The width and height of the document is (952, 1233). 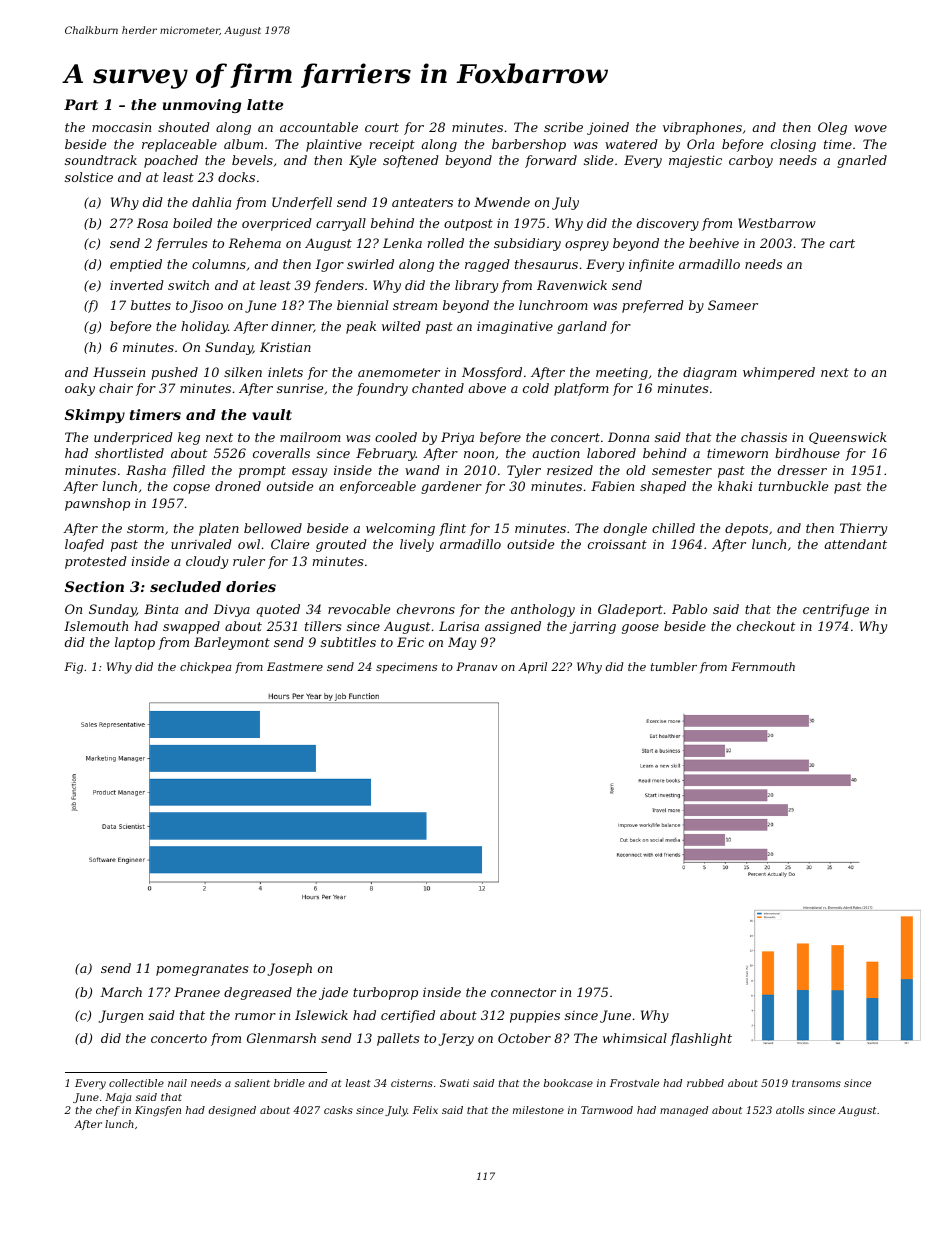 What do you see at coordinates (543, 610) in the document?
I see `anthology` at bounding box center [543, 610].
